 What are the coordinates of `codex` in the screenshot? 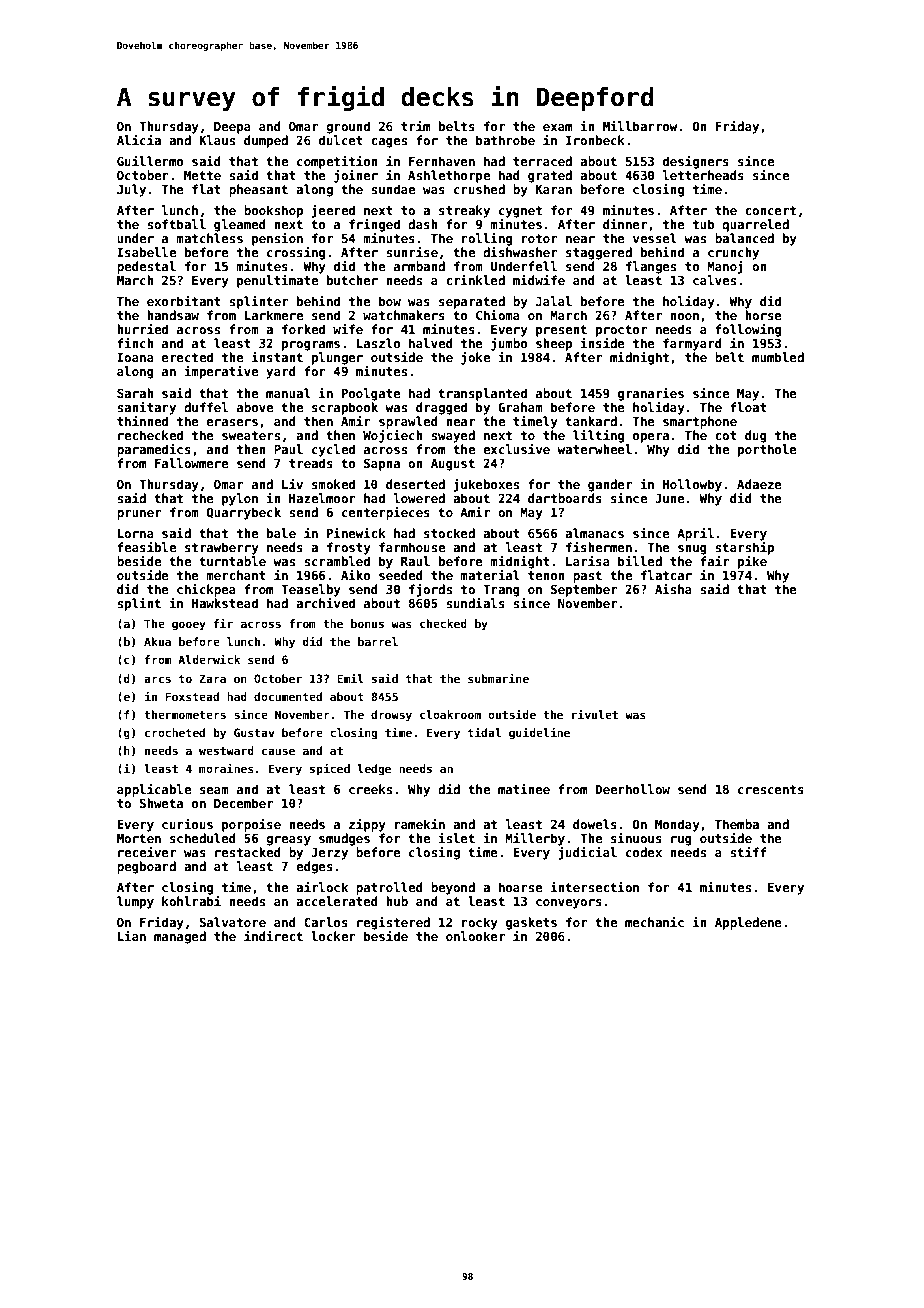 It's located at (644, 852).
